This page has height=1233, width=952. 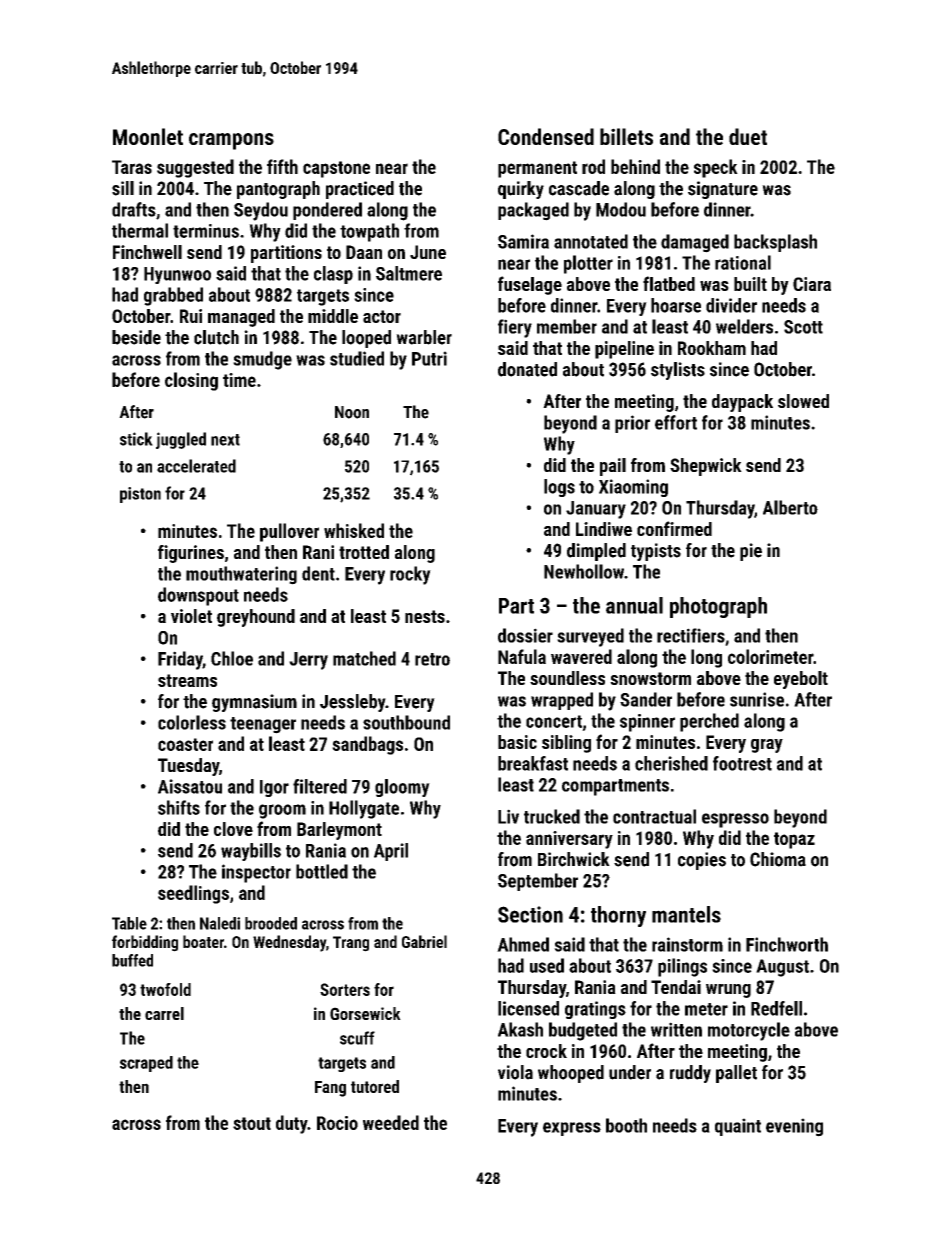 I want to click on Alberto, so click(x=790, y=507).
